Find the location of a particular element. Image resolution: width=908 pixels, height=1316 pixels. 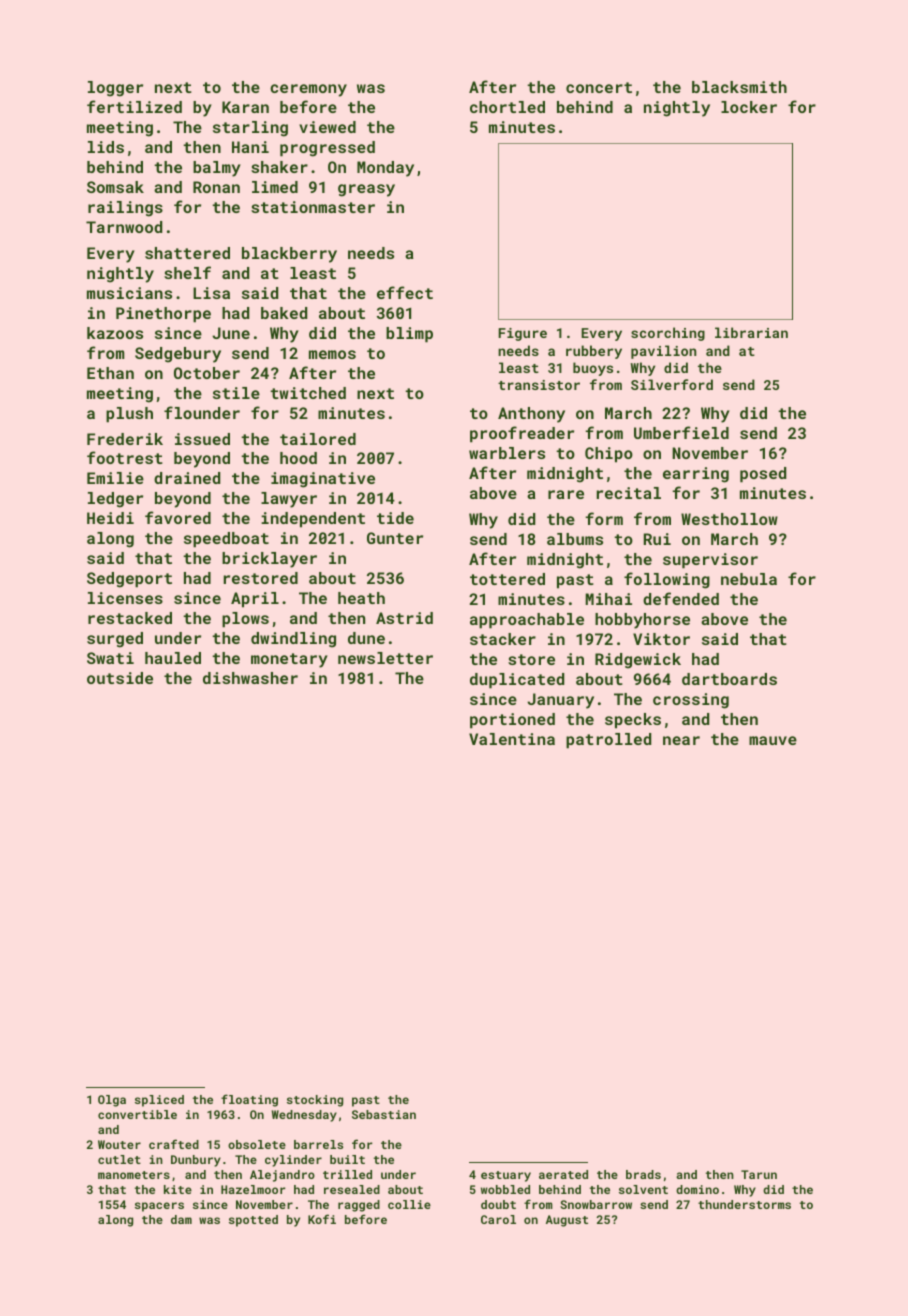

Monday is located at coordinates (385, 169).
